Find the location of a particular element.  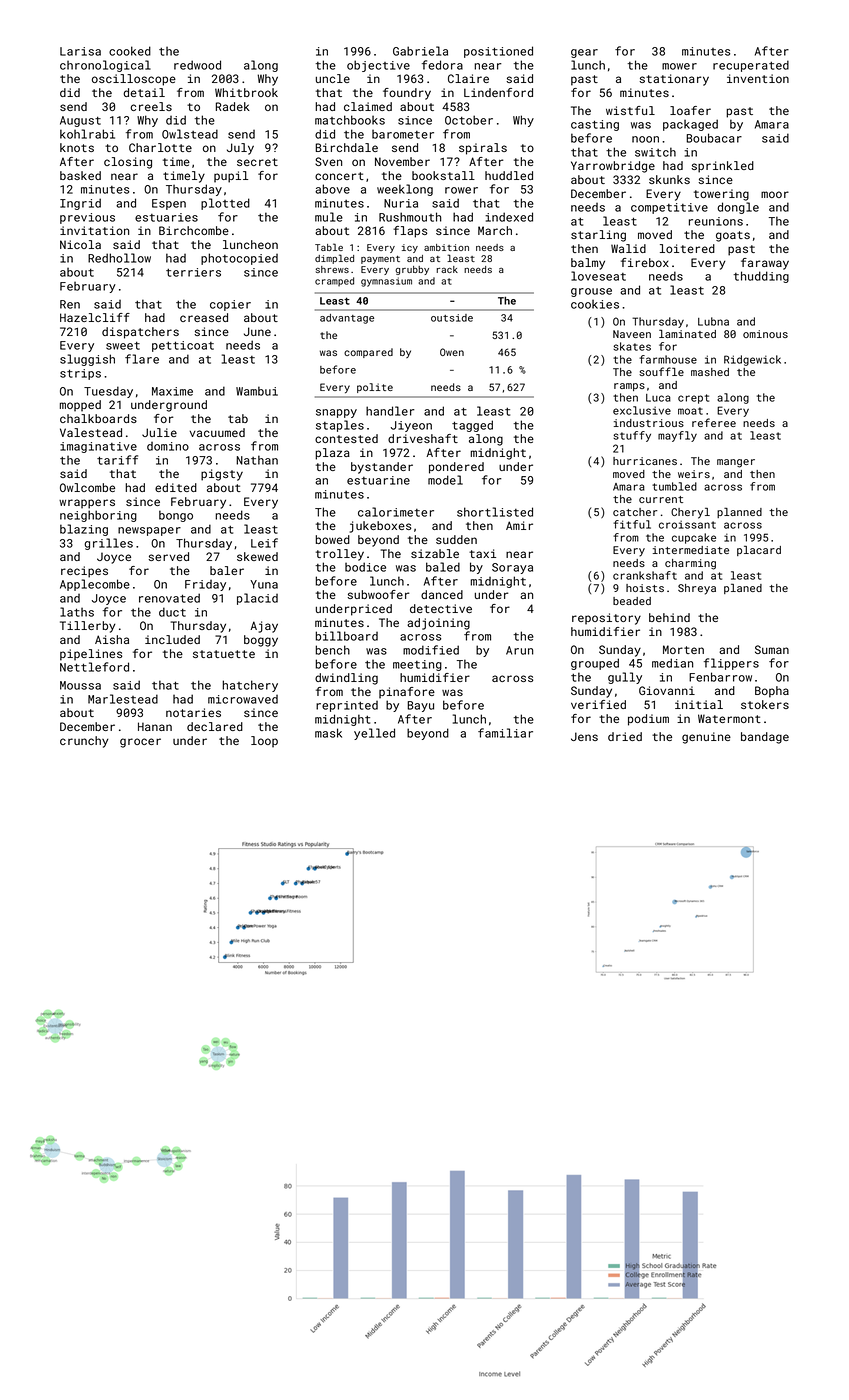

placard is located at coordinates (759, 551).
